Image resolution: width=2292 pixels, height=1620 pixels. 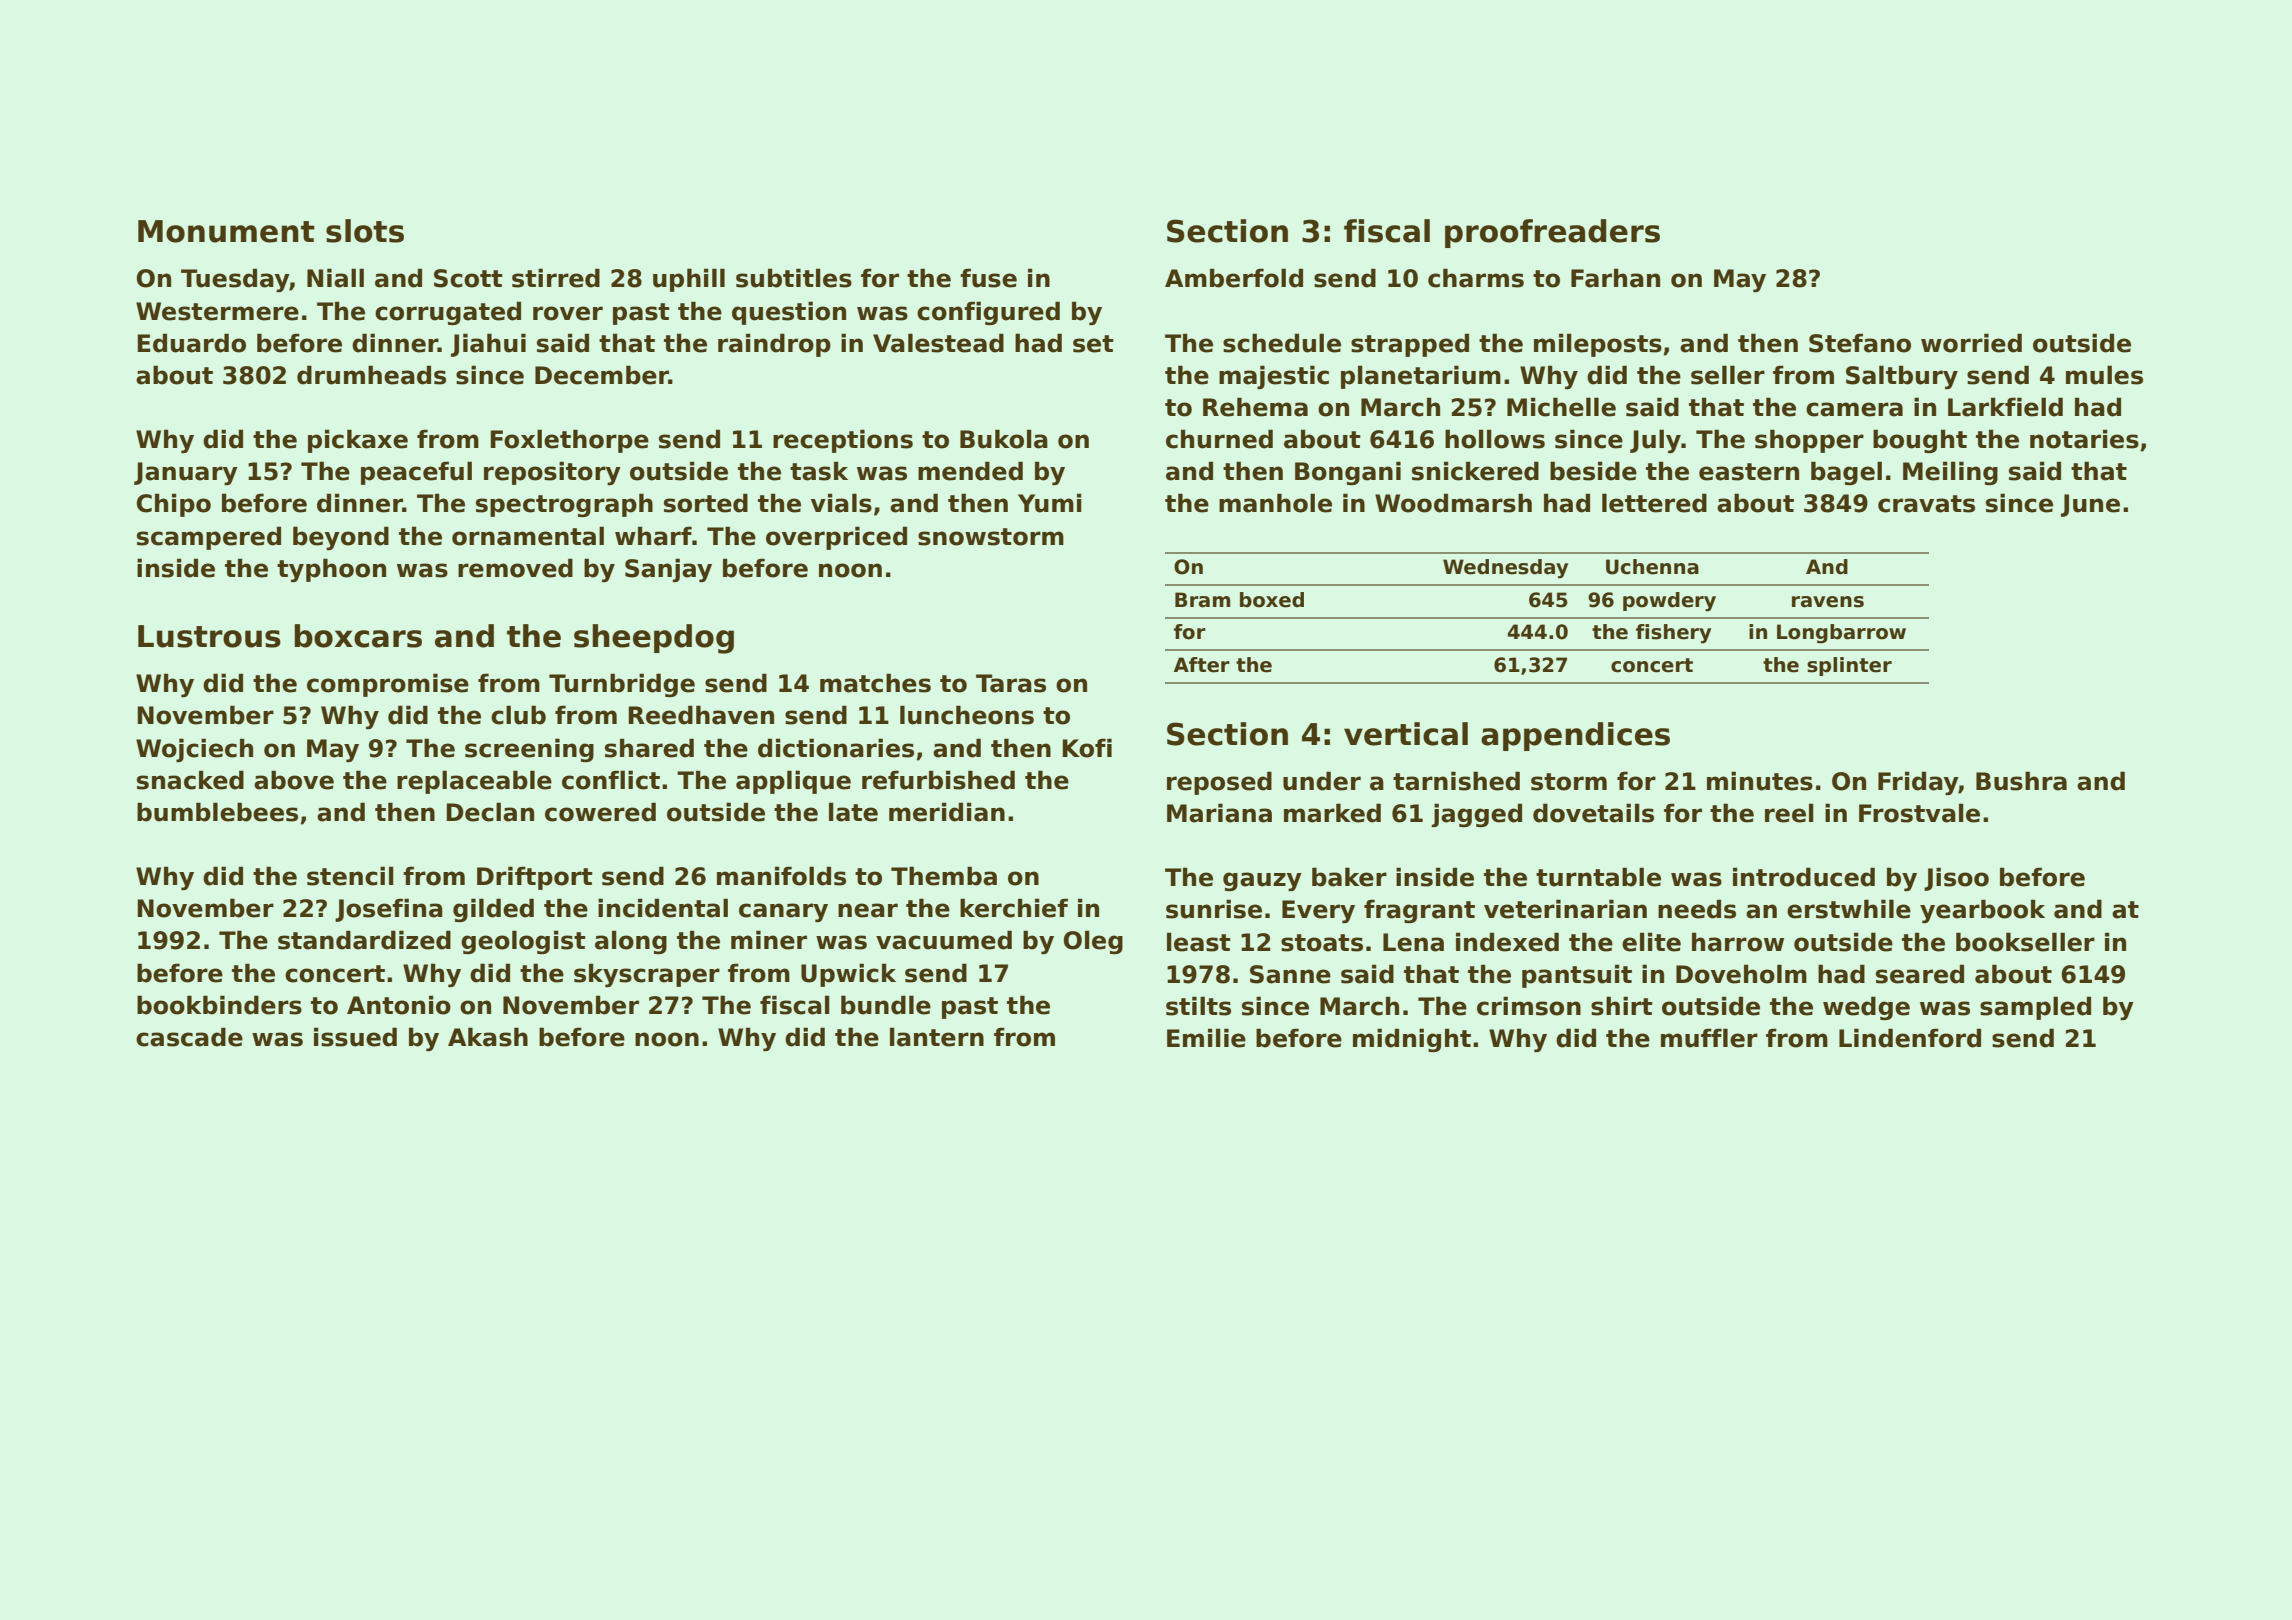 I want to click on beyond, so click(x=341, y=538).
